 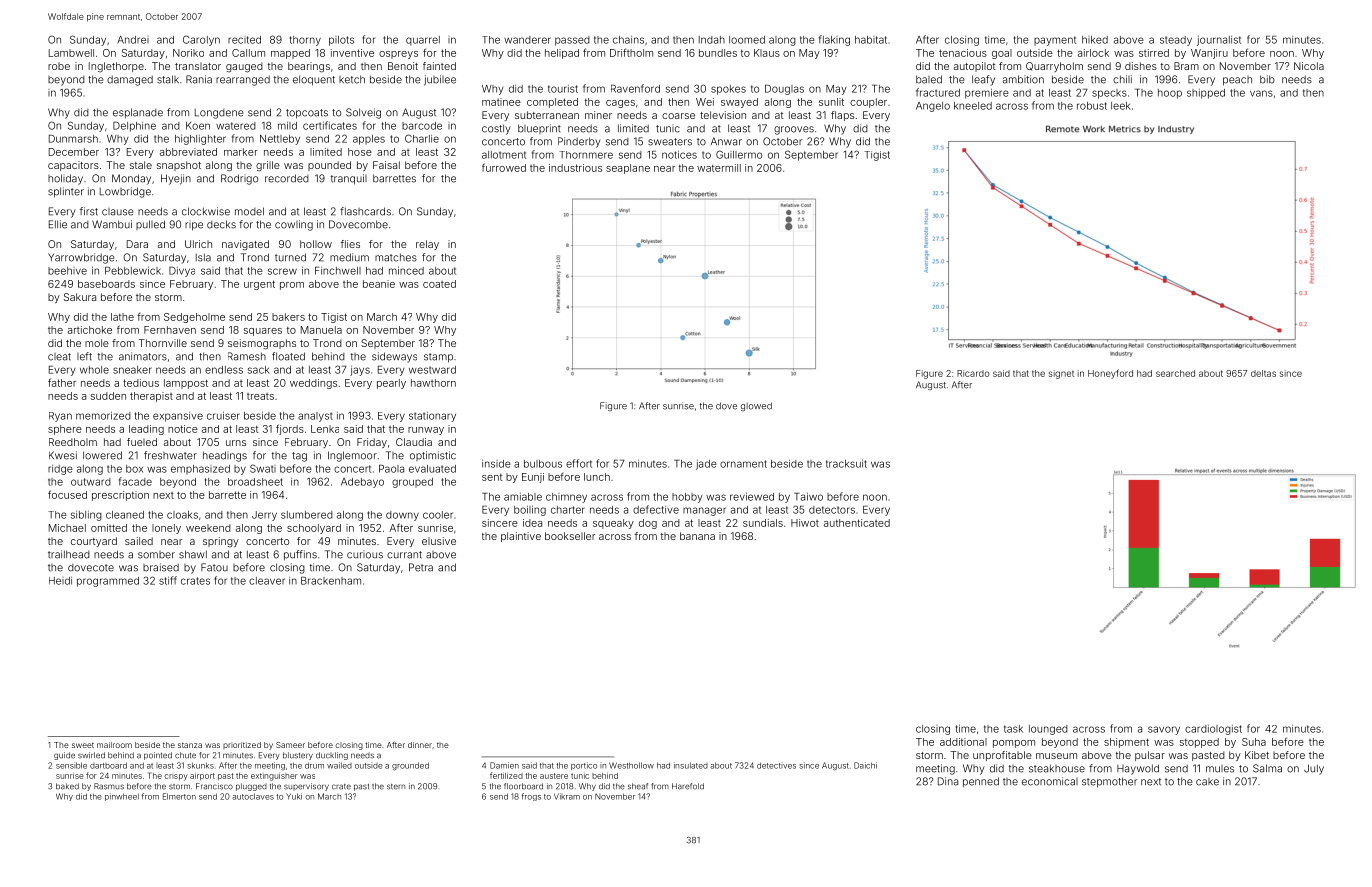 What do you see at coordinates (214, 786) in the image?
I see `Francisco` at bounding box center [214, 786].
